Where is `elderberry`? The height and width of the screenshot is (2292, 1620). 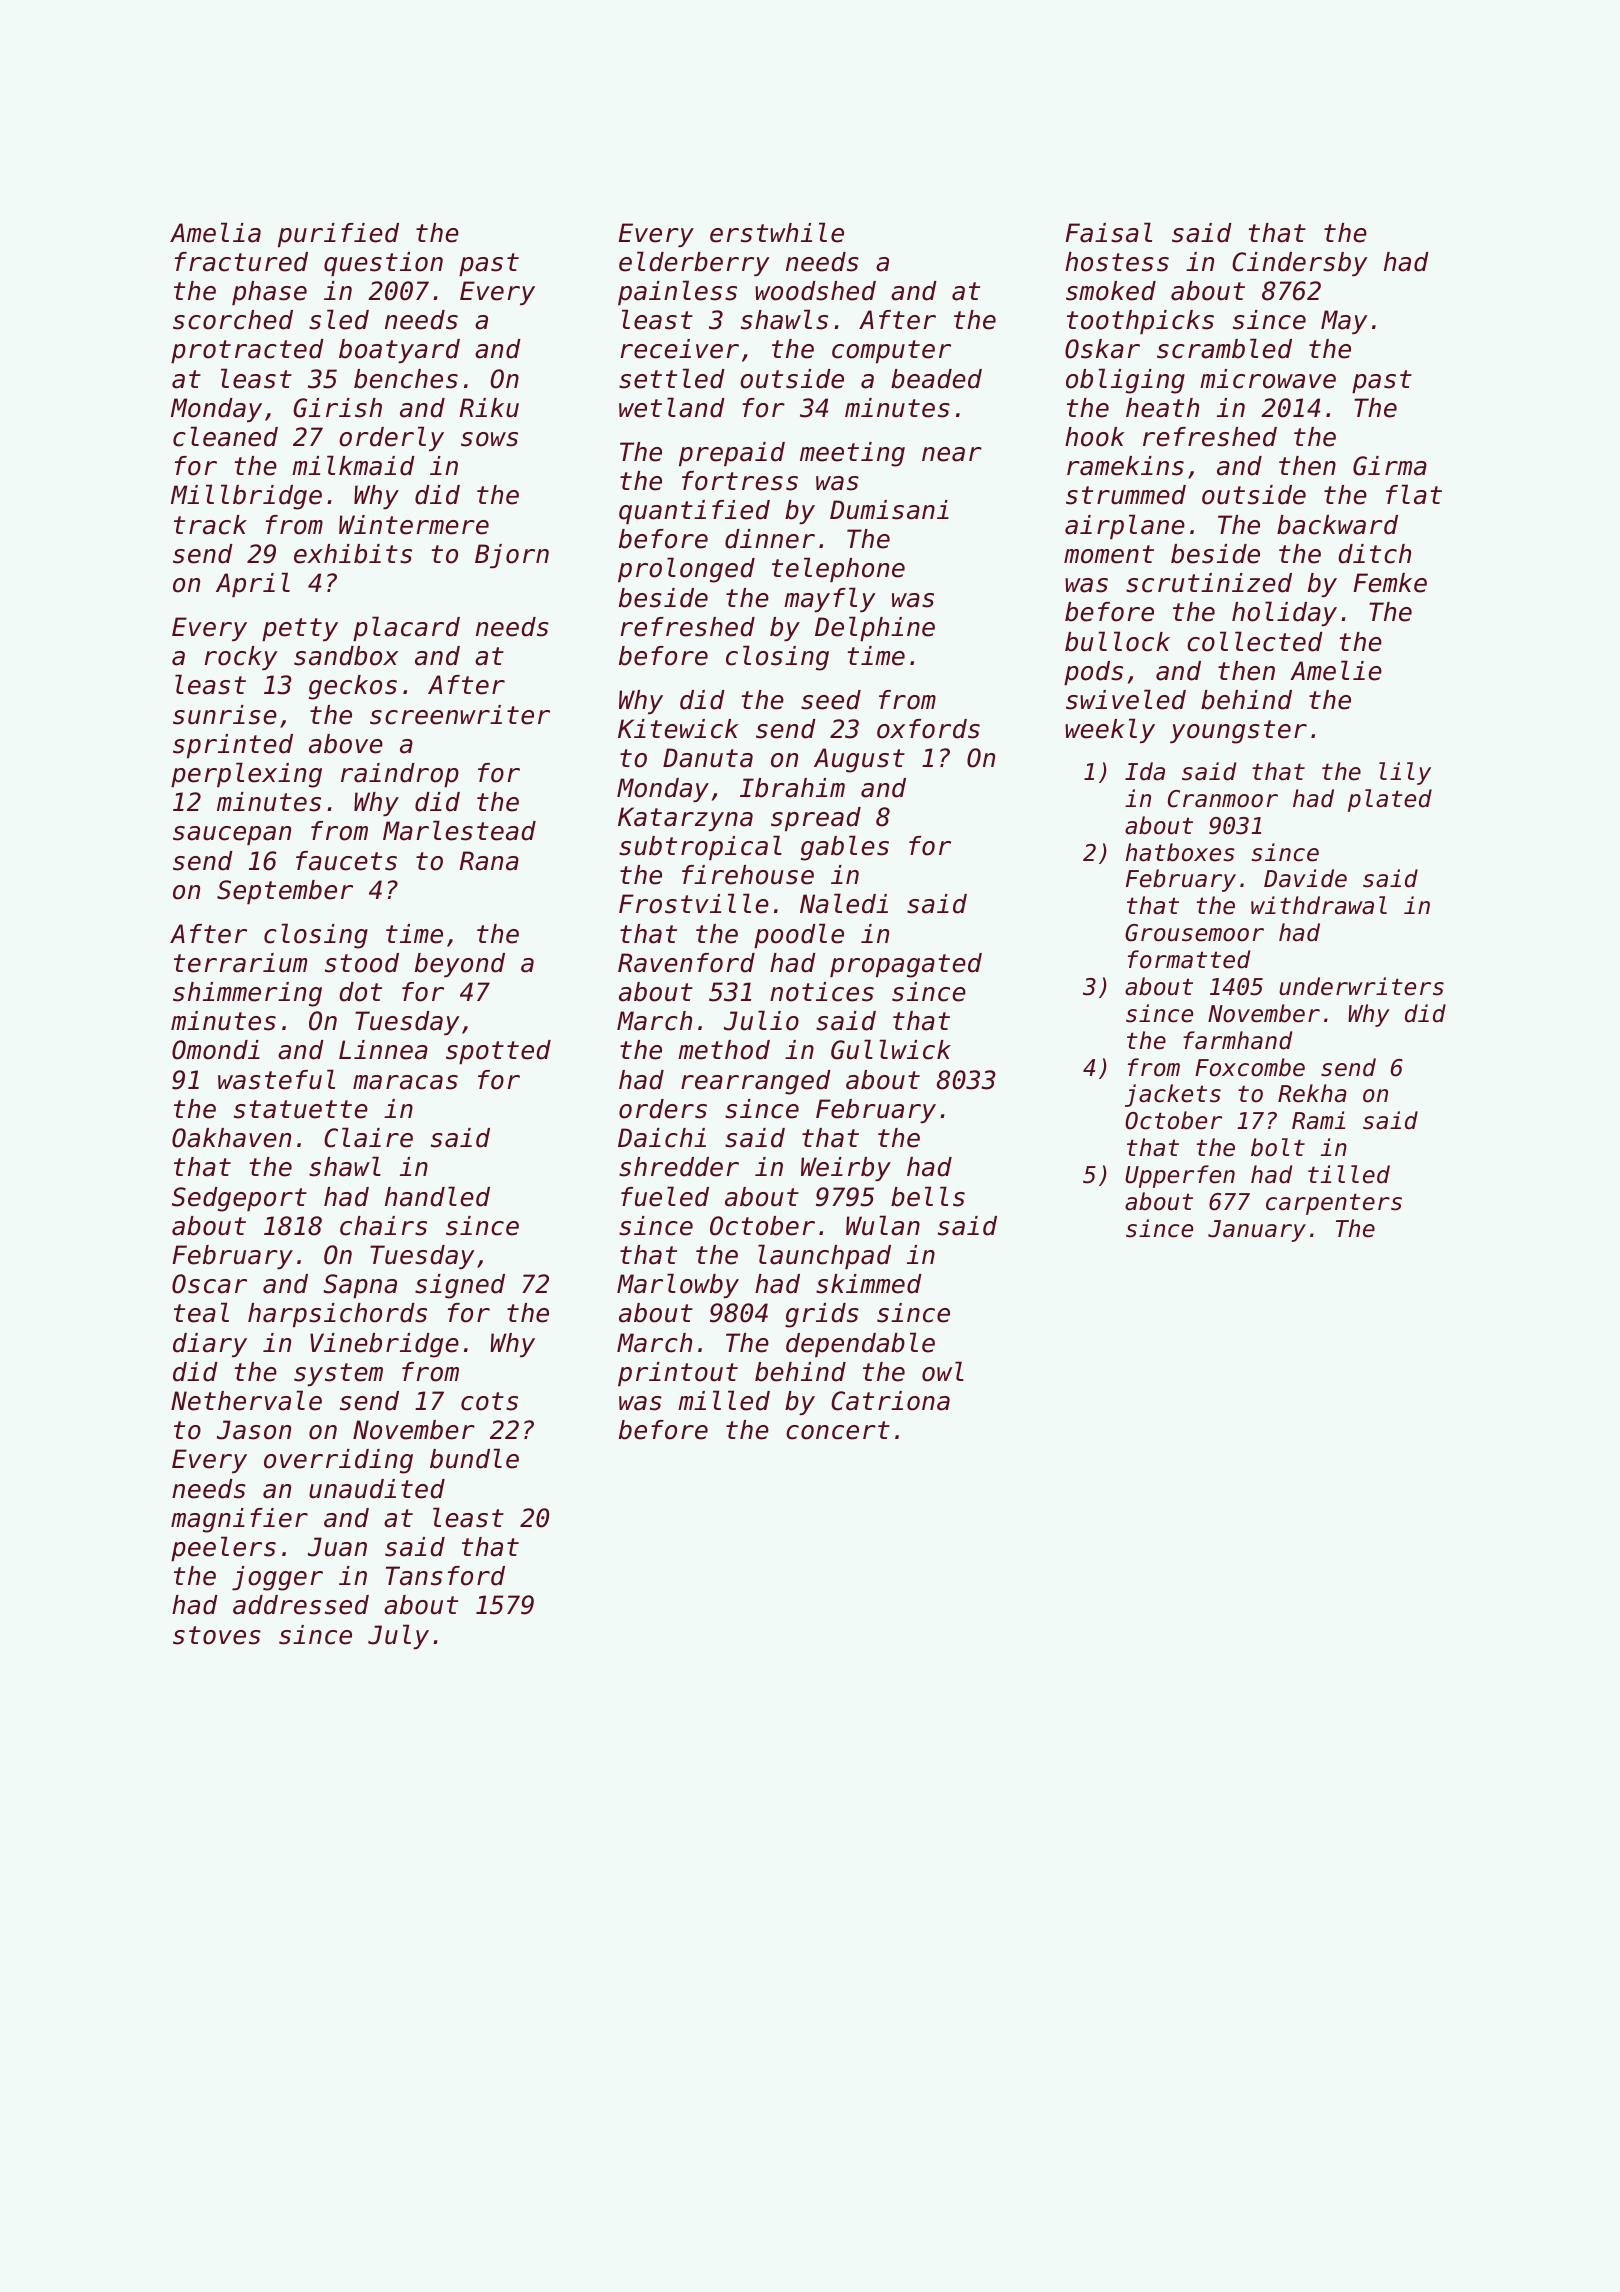 elderberry is located at coordinates (694, 263).
